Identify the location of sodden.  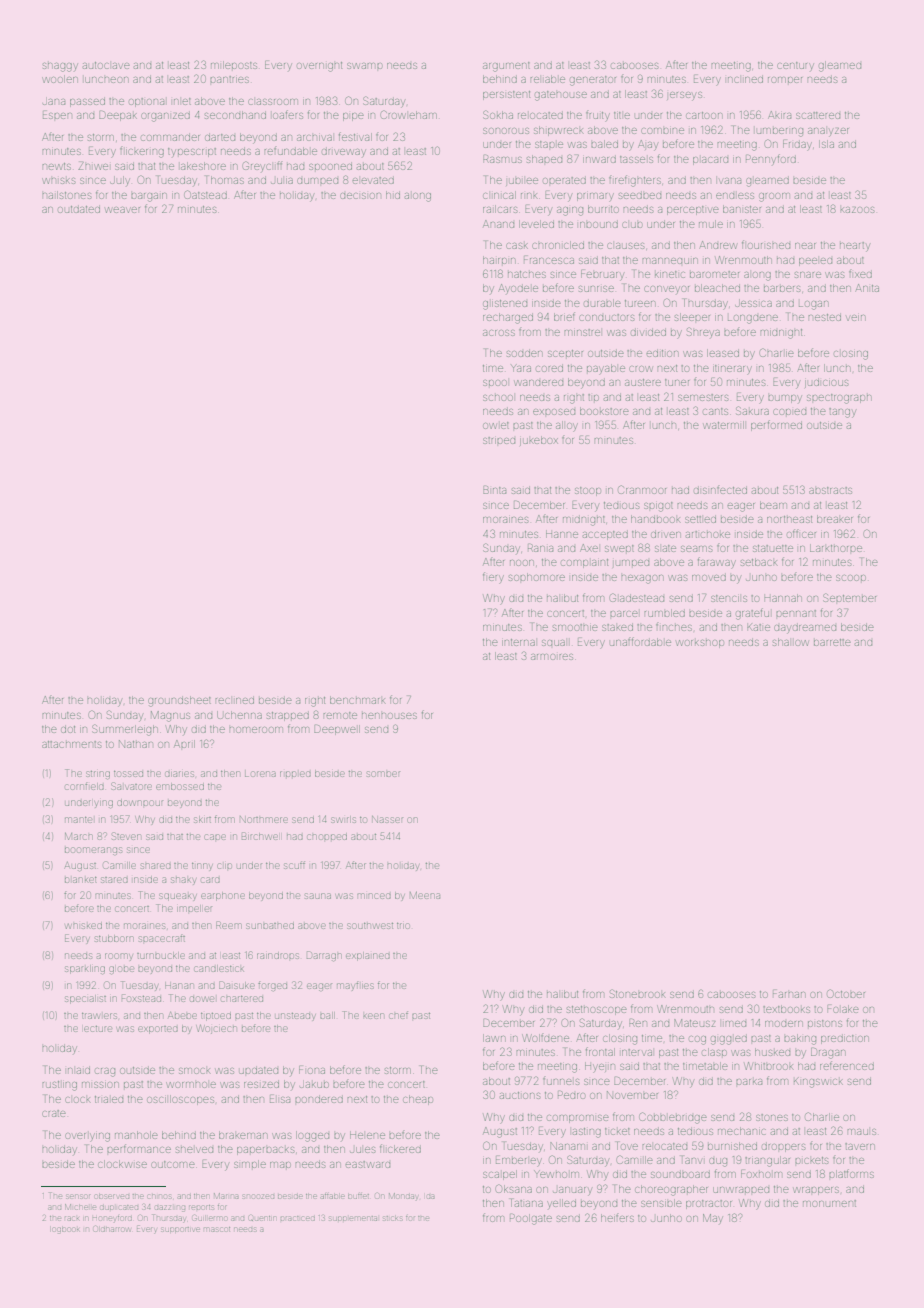
(524, 354).
